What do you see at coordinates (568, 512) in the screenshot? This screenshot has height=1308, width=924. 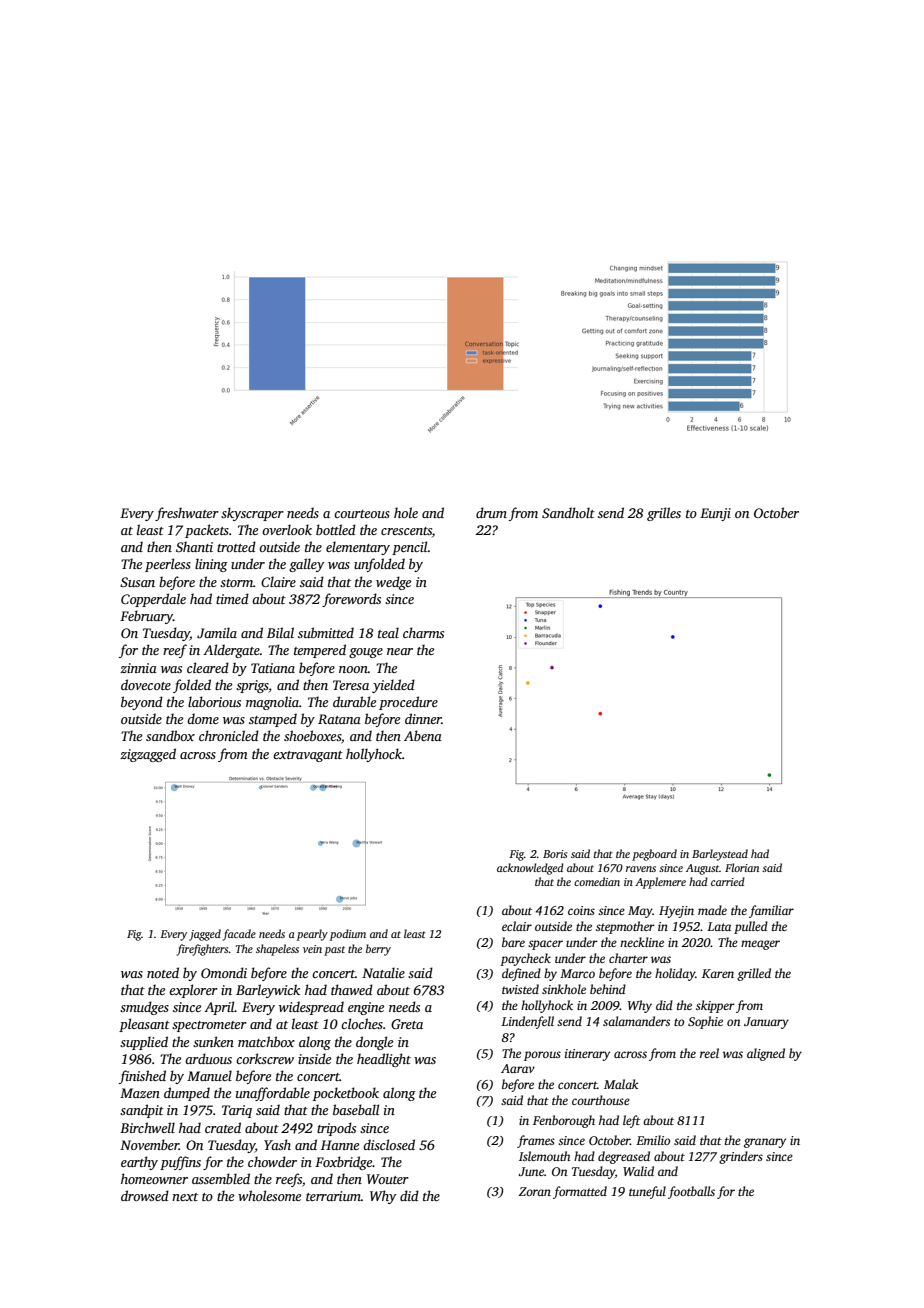 I see `Sandholt` at bounding box center [568, 512].
